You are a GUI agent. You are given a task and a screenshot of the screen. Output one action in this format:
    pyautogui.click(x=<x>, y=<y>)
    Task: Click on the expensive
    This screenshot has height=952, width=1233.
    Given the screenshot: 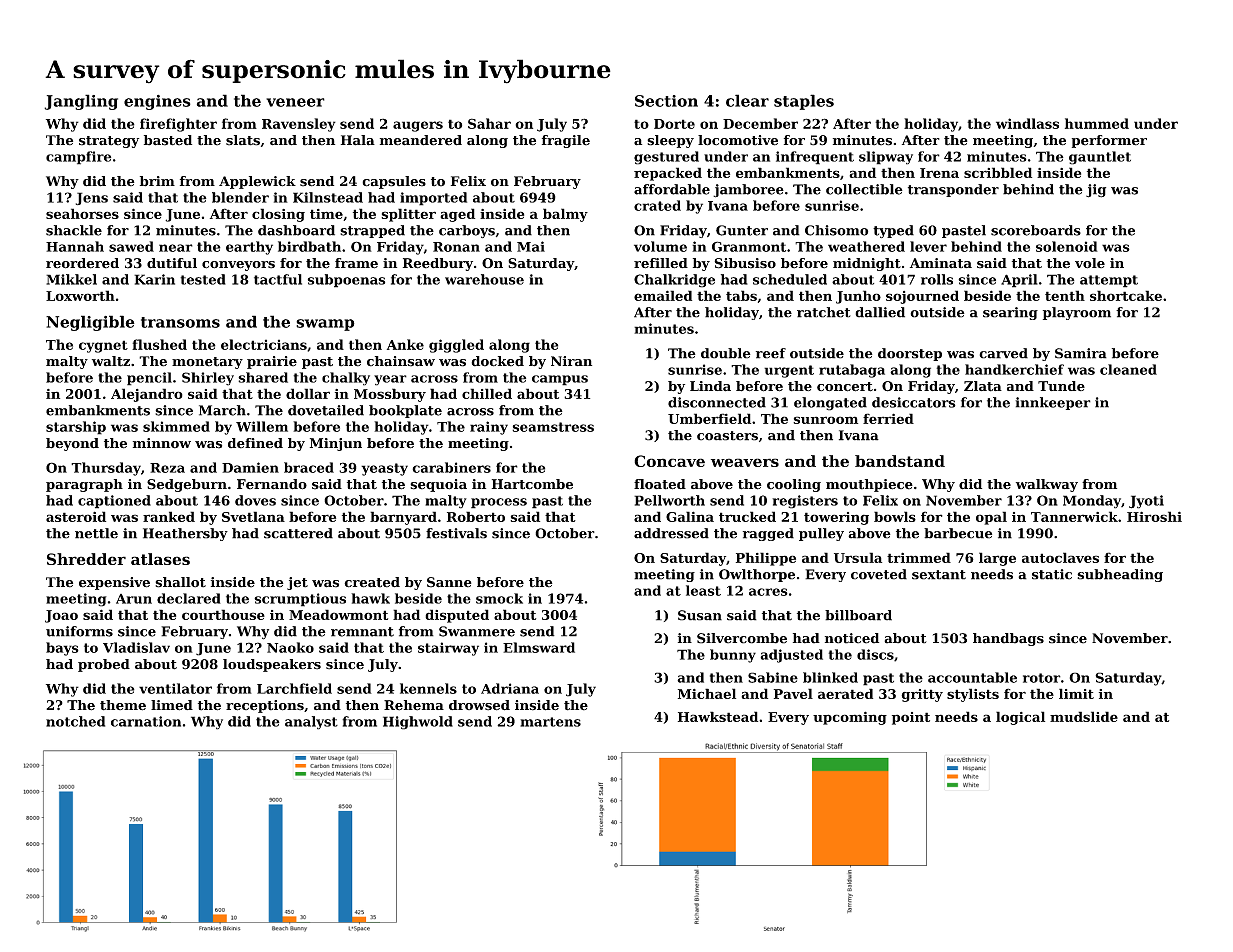 What is the action you would take?
    pyautogui.click(x=114, y=583)
